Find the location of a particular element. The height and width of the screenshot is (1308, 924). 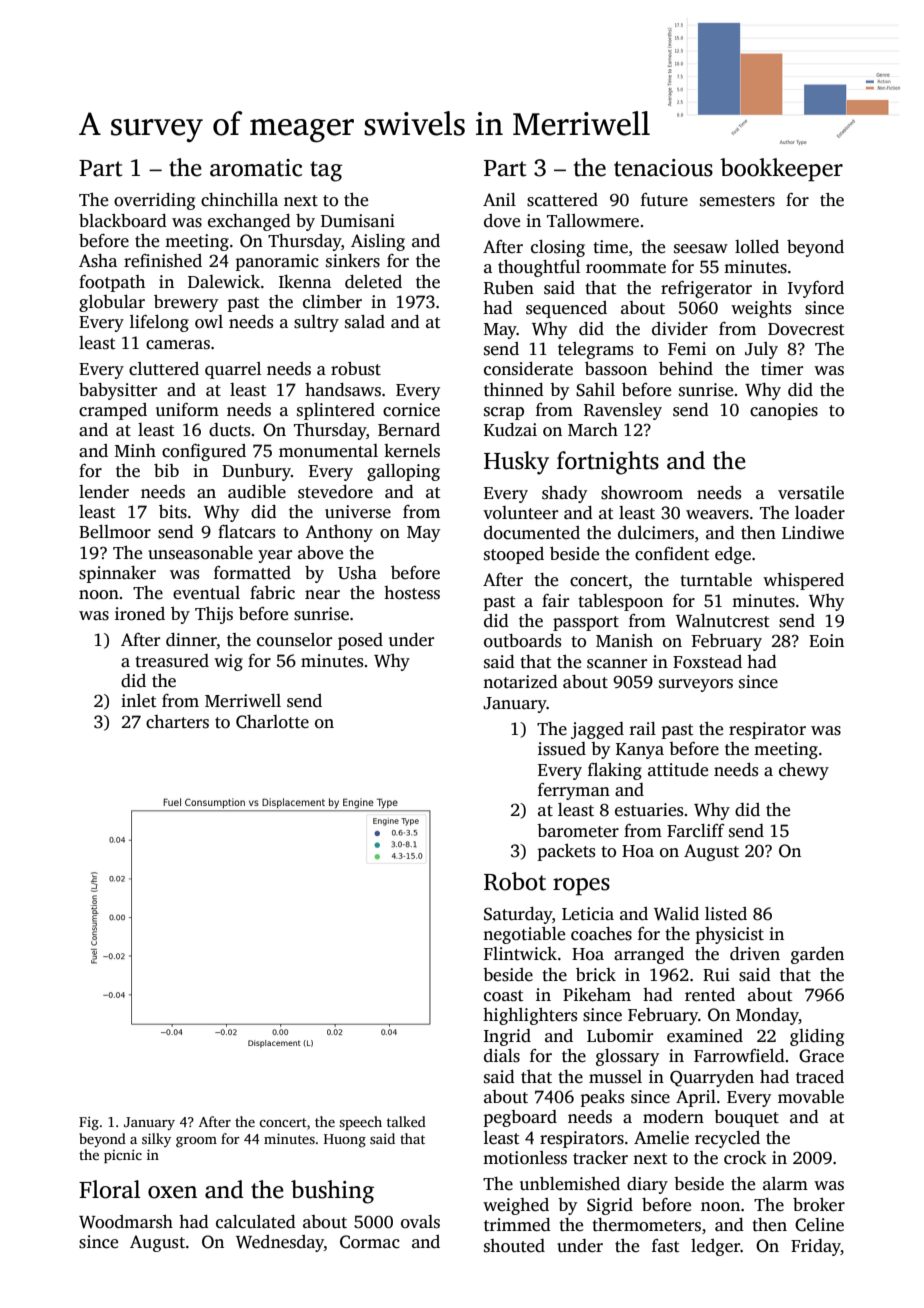

dials is located at coordinates (502, 1056).
